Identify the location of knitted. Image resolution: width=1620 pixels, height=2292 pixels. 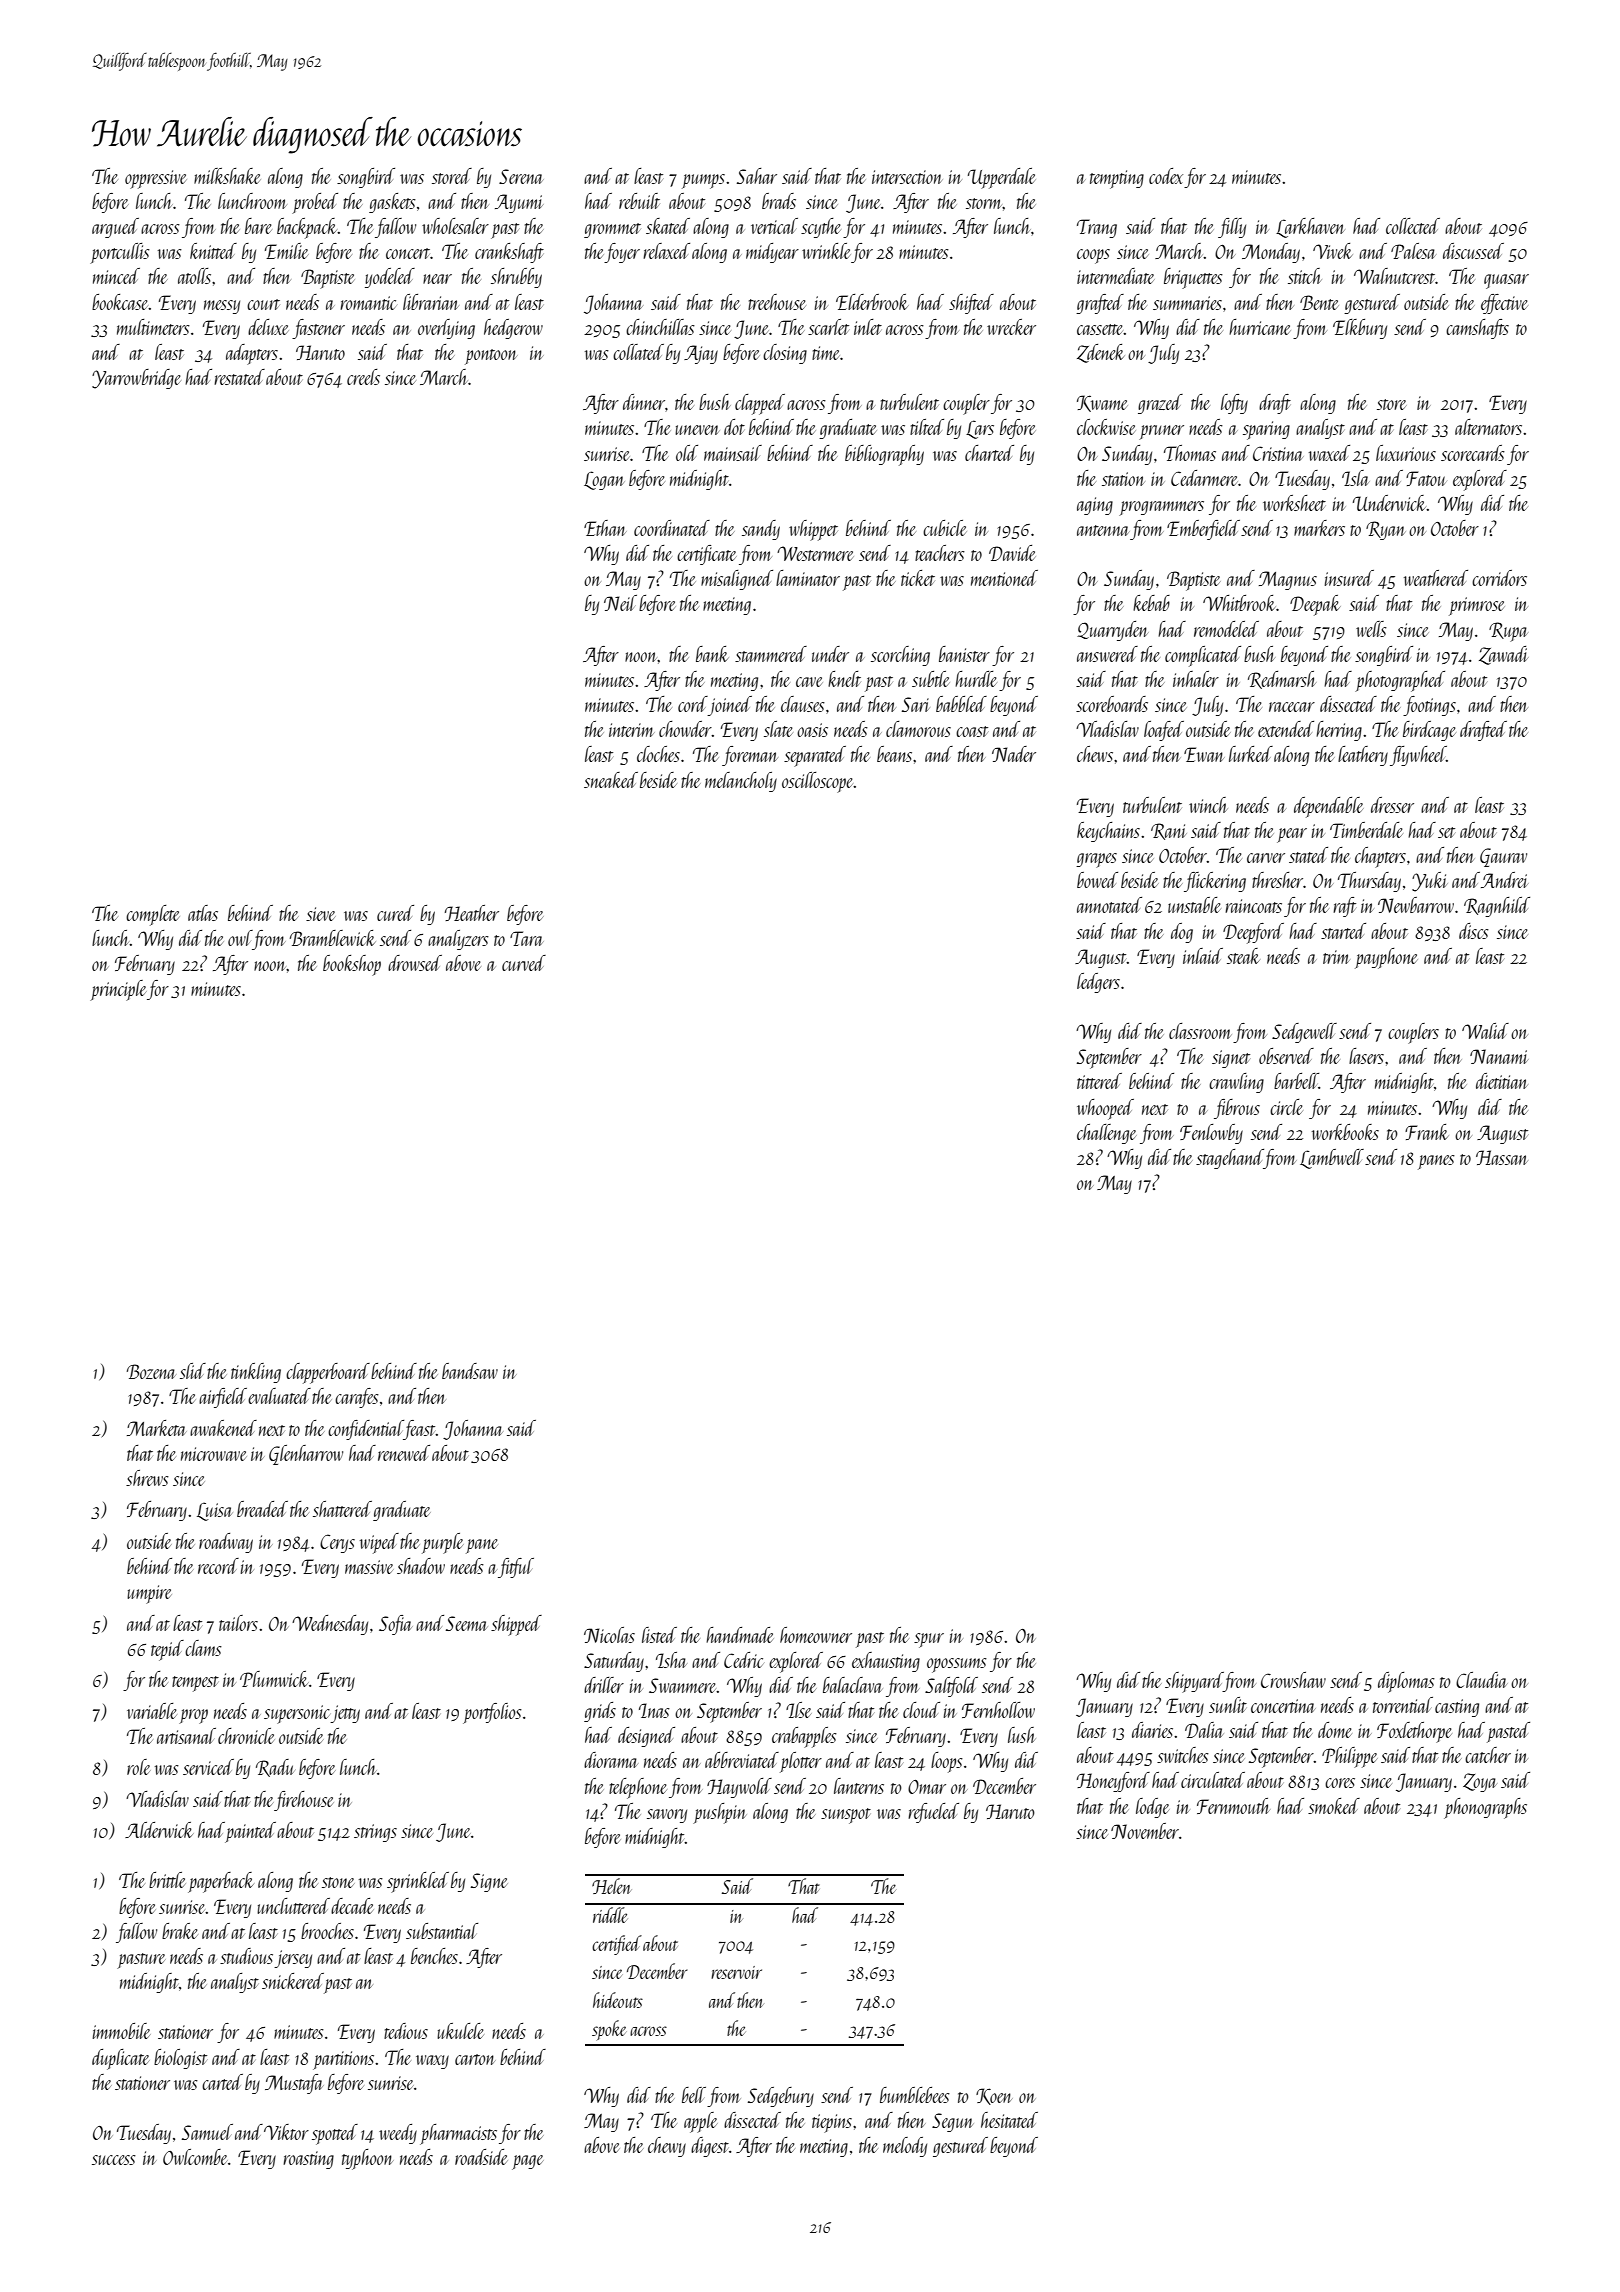
(213, 251).
